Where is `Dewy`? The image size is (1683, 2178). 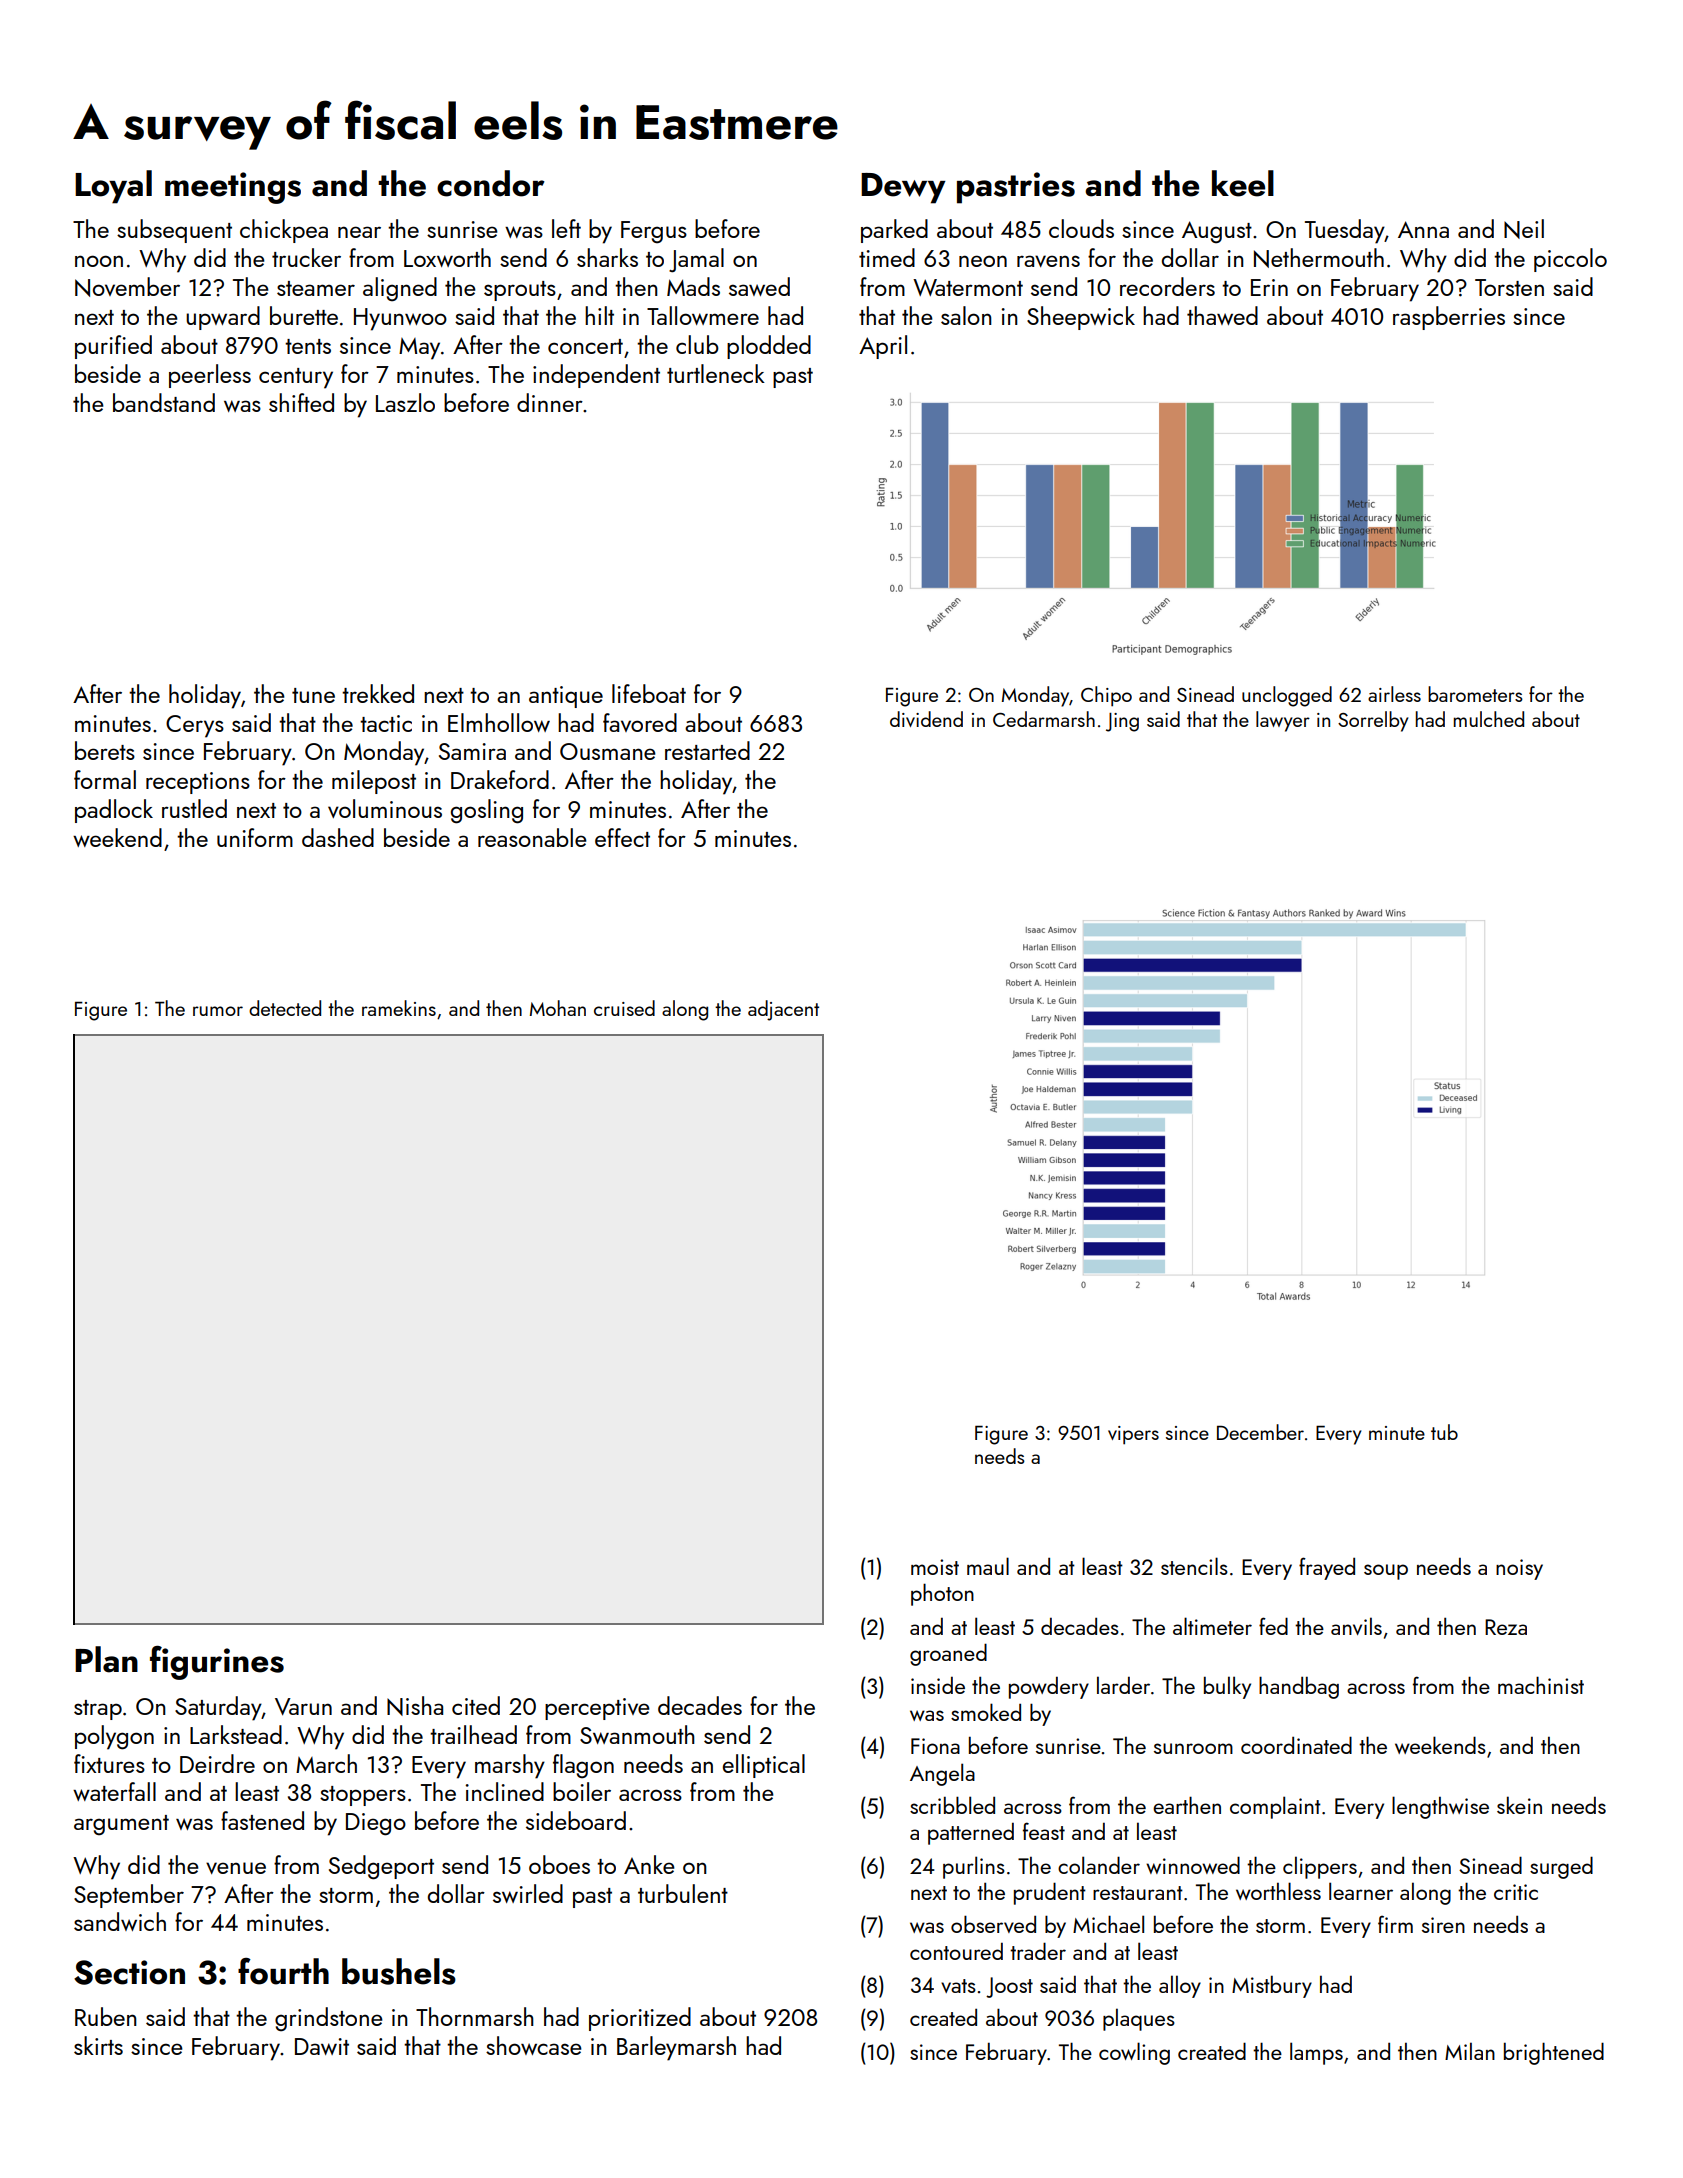 Dewy is located at coordinates (903, 188).
